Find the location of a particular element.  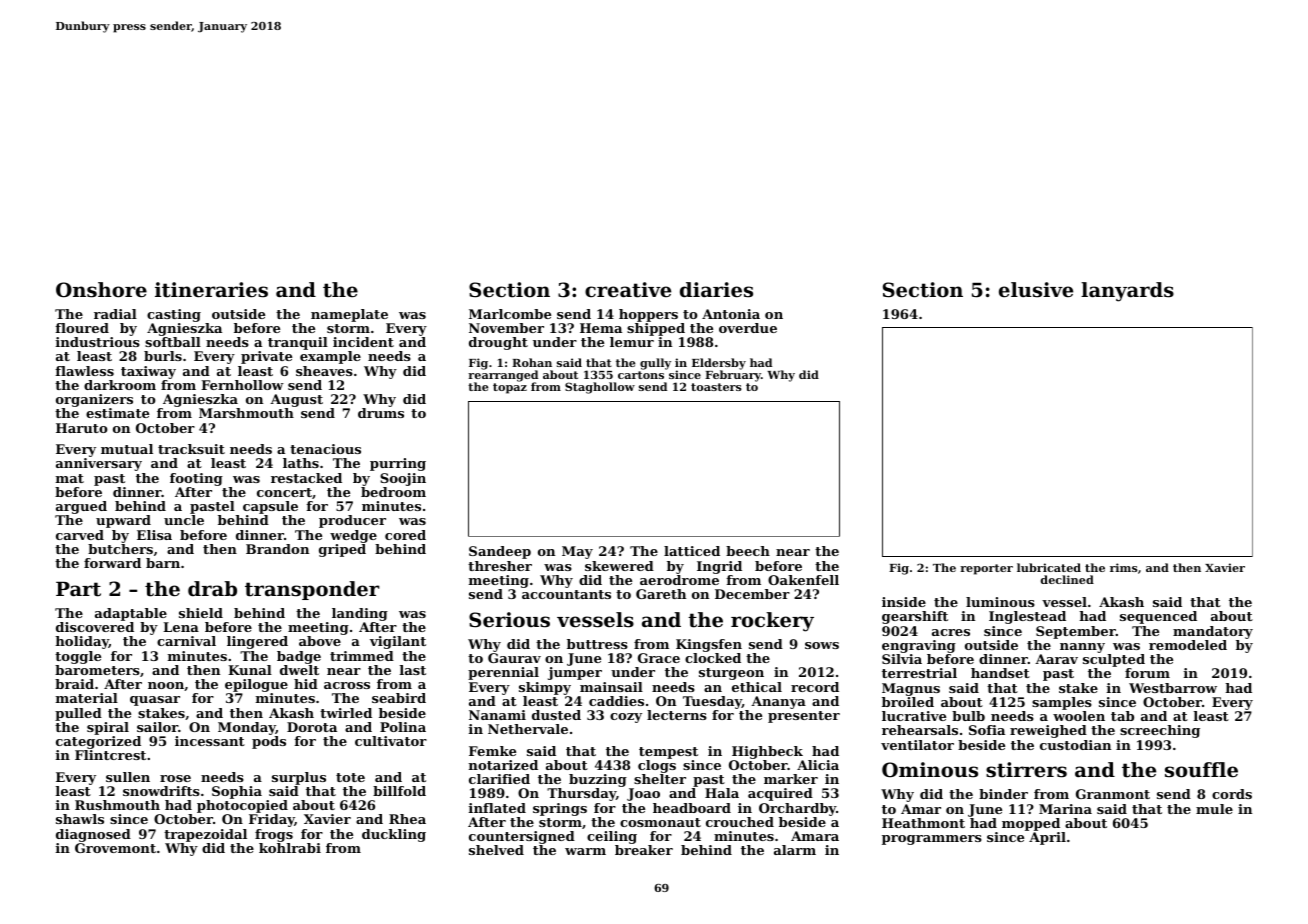

September is located at coordinates (1076, 632).
